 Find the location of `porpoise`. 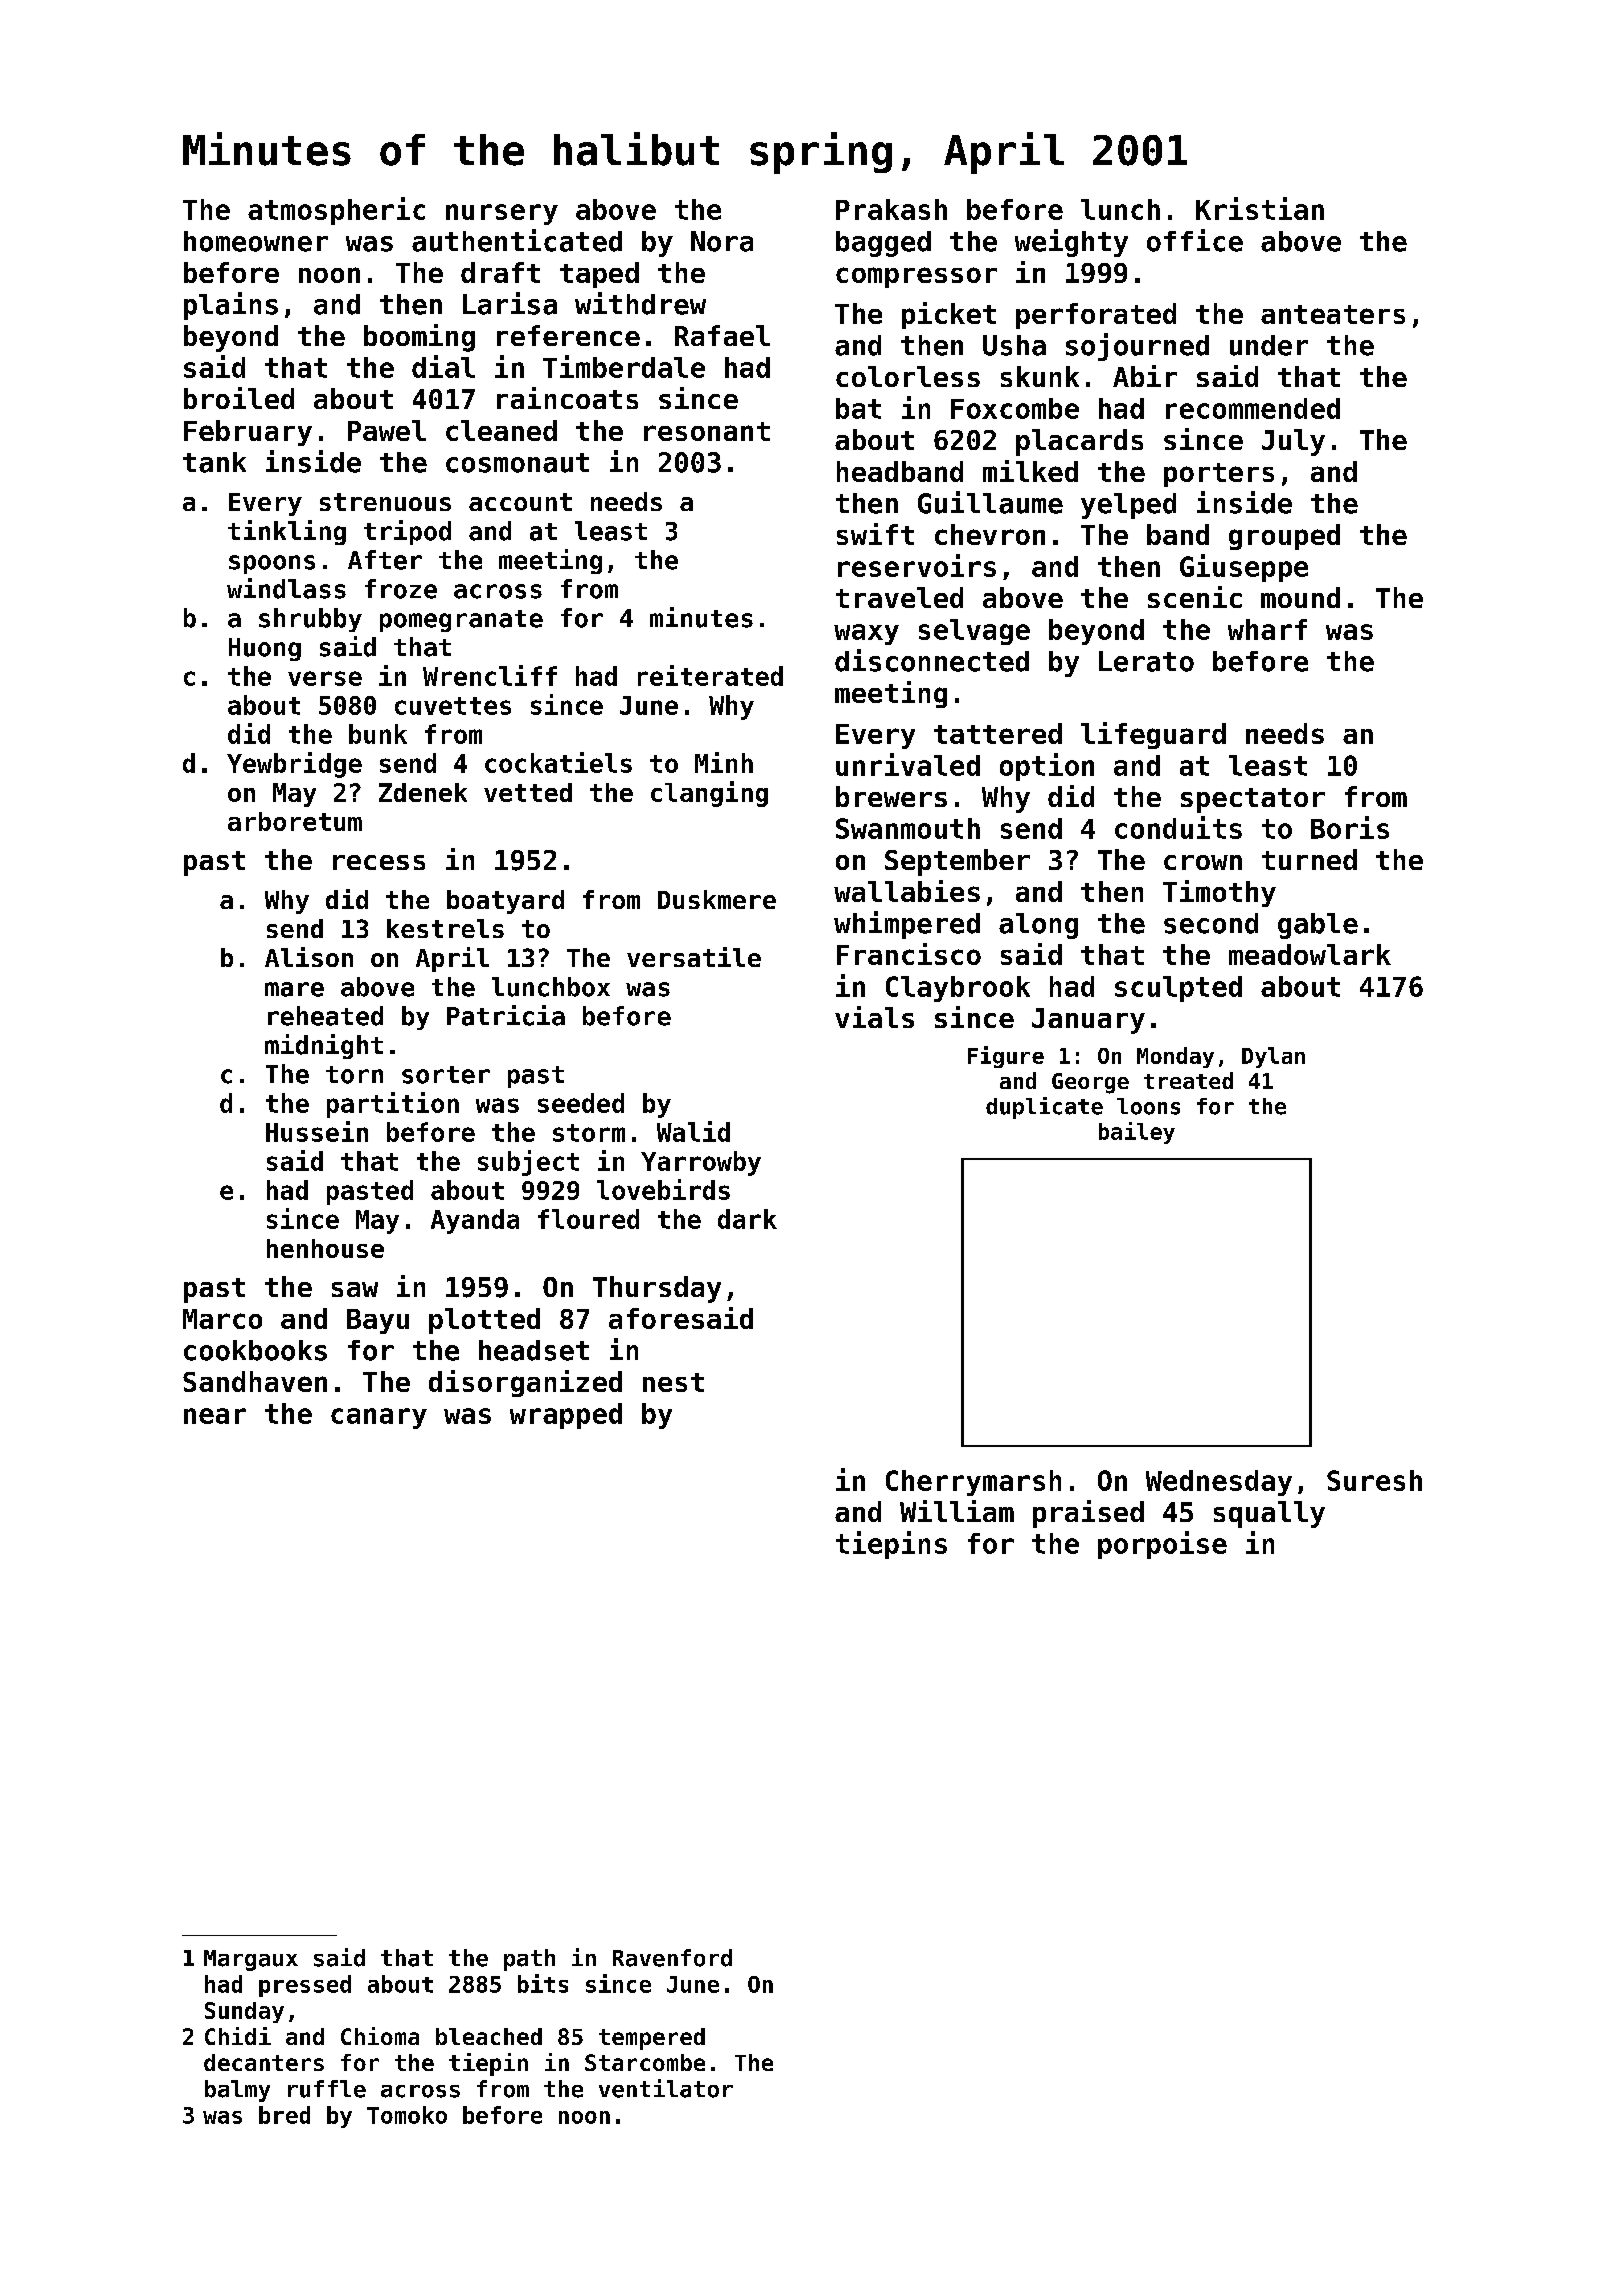

porpoise is located at coordinates (1162, 1545).
